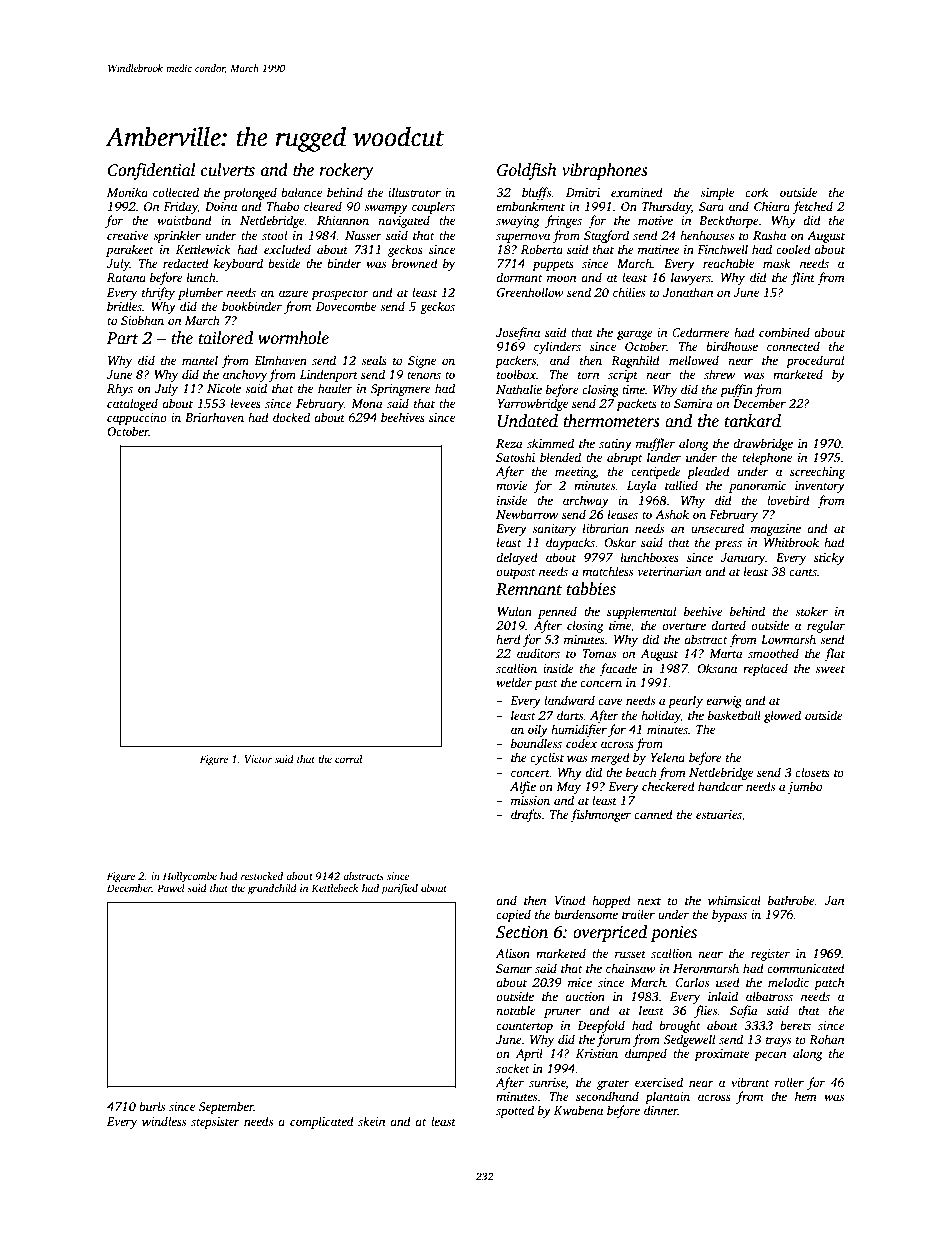 The height and width of the screenshot is (1233, 952). I want to click on jumbo, so click(804, 787).
